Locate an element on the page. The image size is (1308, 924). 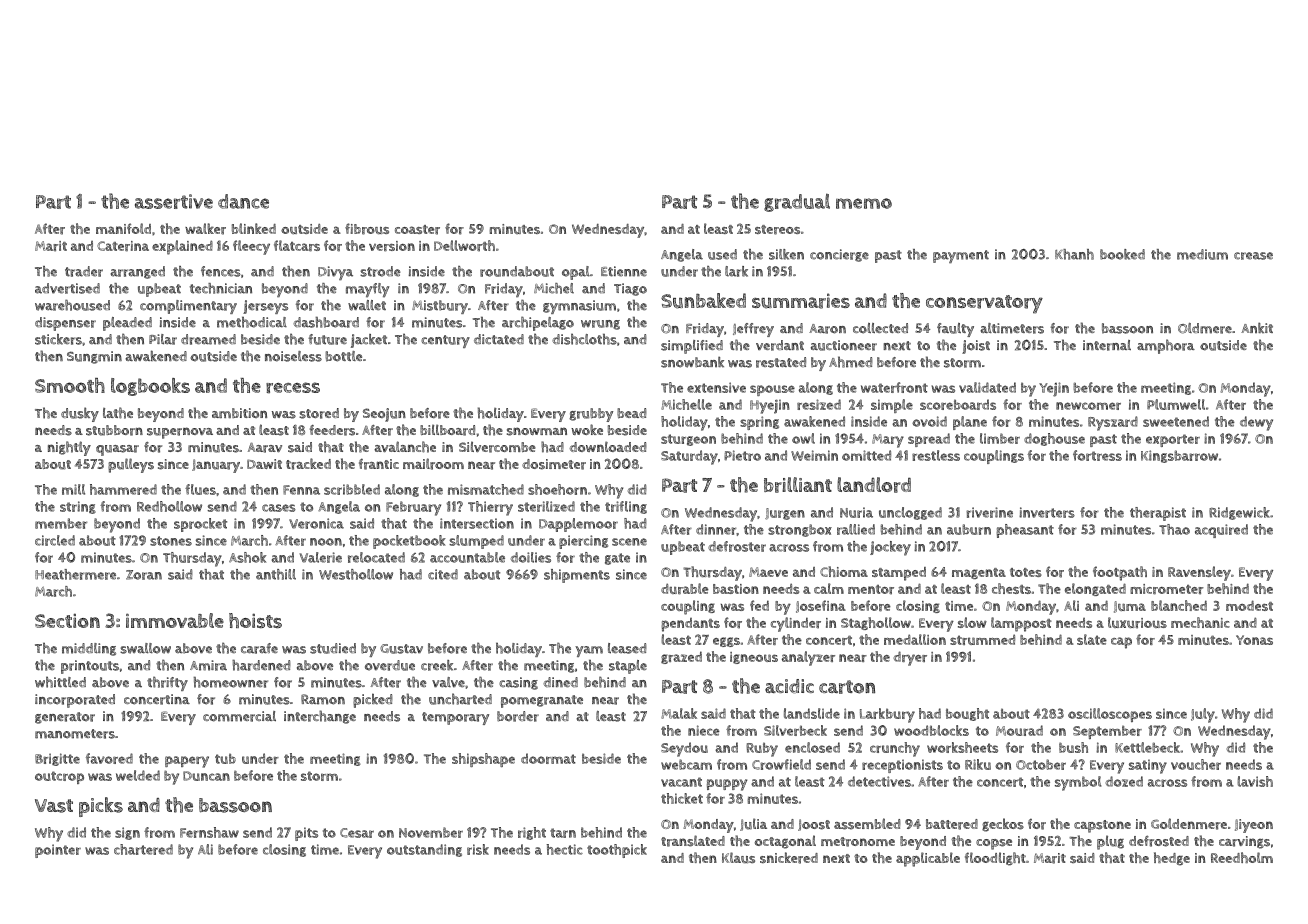
memo is located at coordinates (864, 203).
